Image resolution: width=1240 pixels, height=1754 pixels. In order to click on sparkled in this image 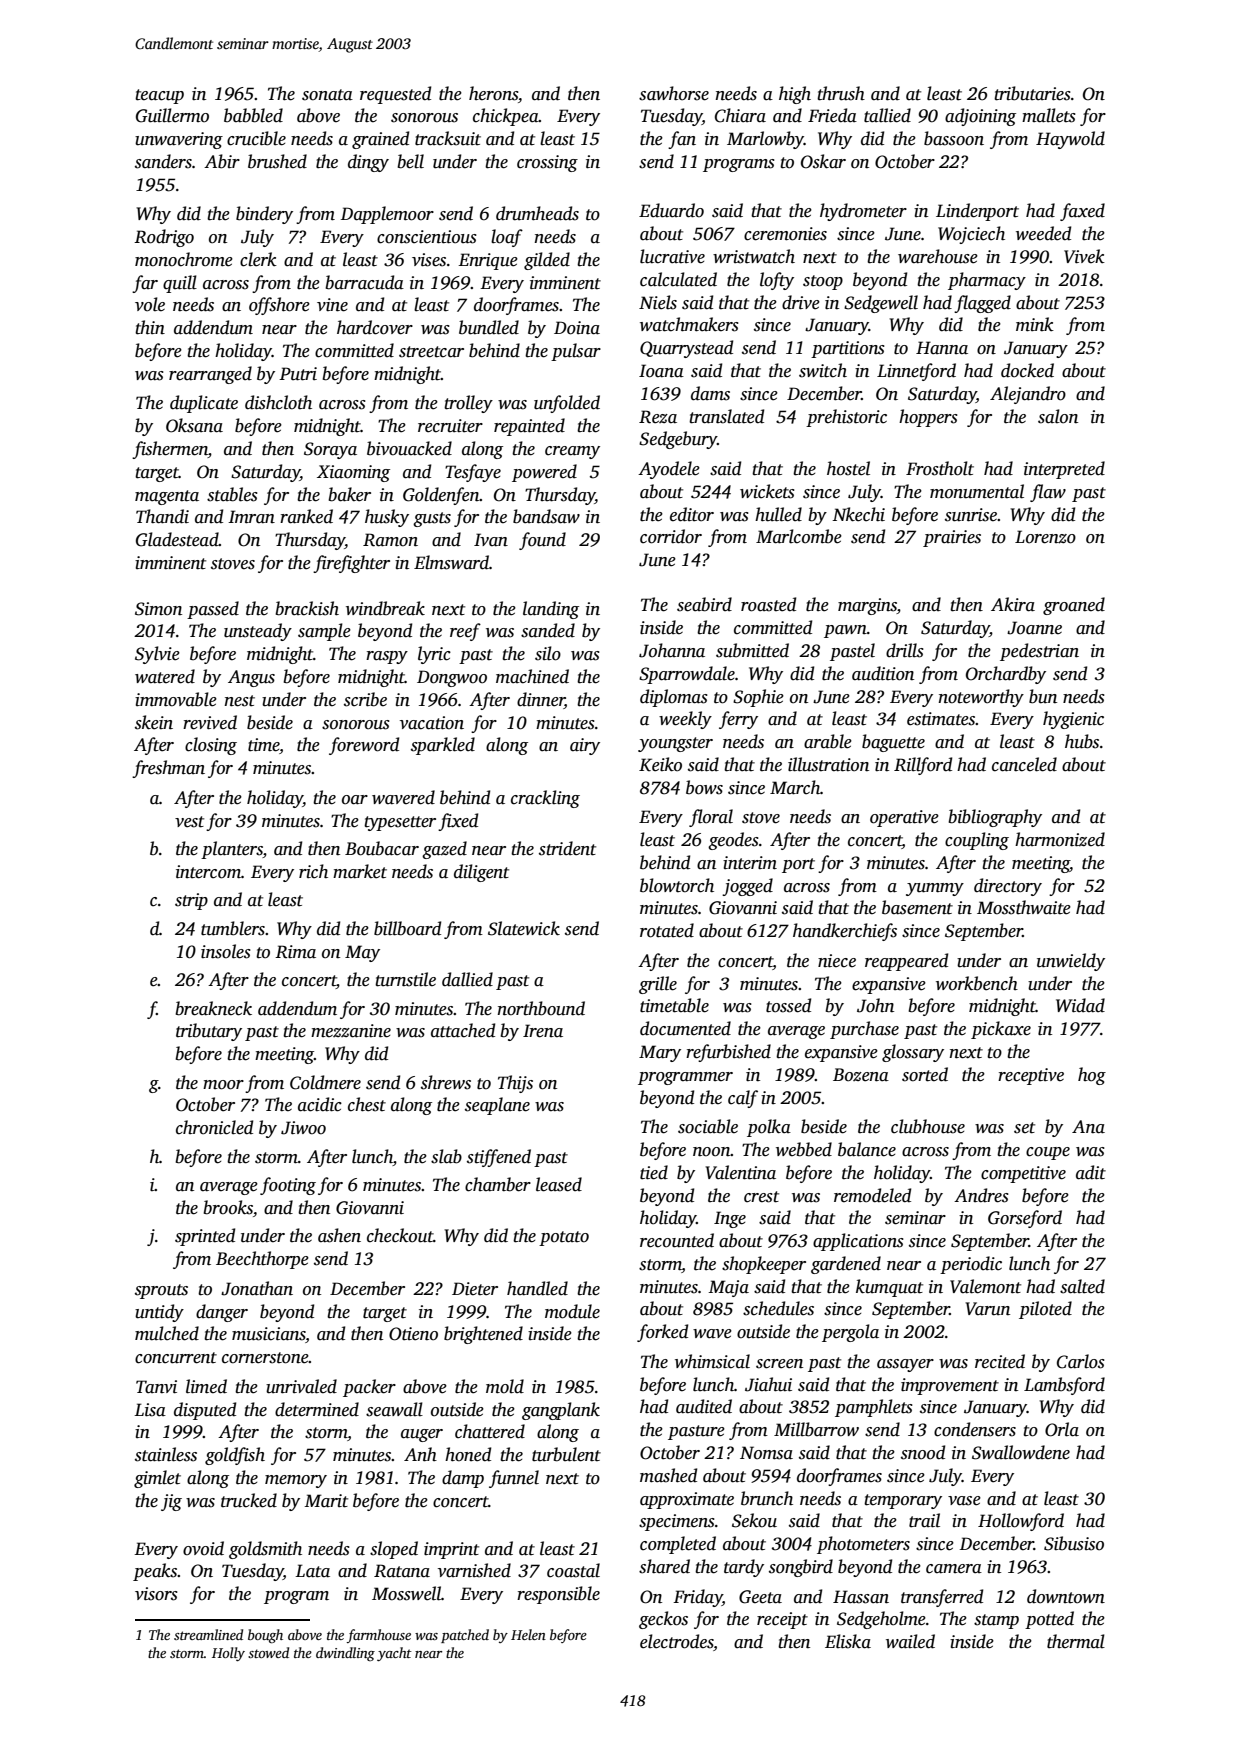, I will do `click(443, 746)`.
